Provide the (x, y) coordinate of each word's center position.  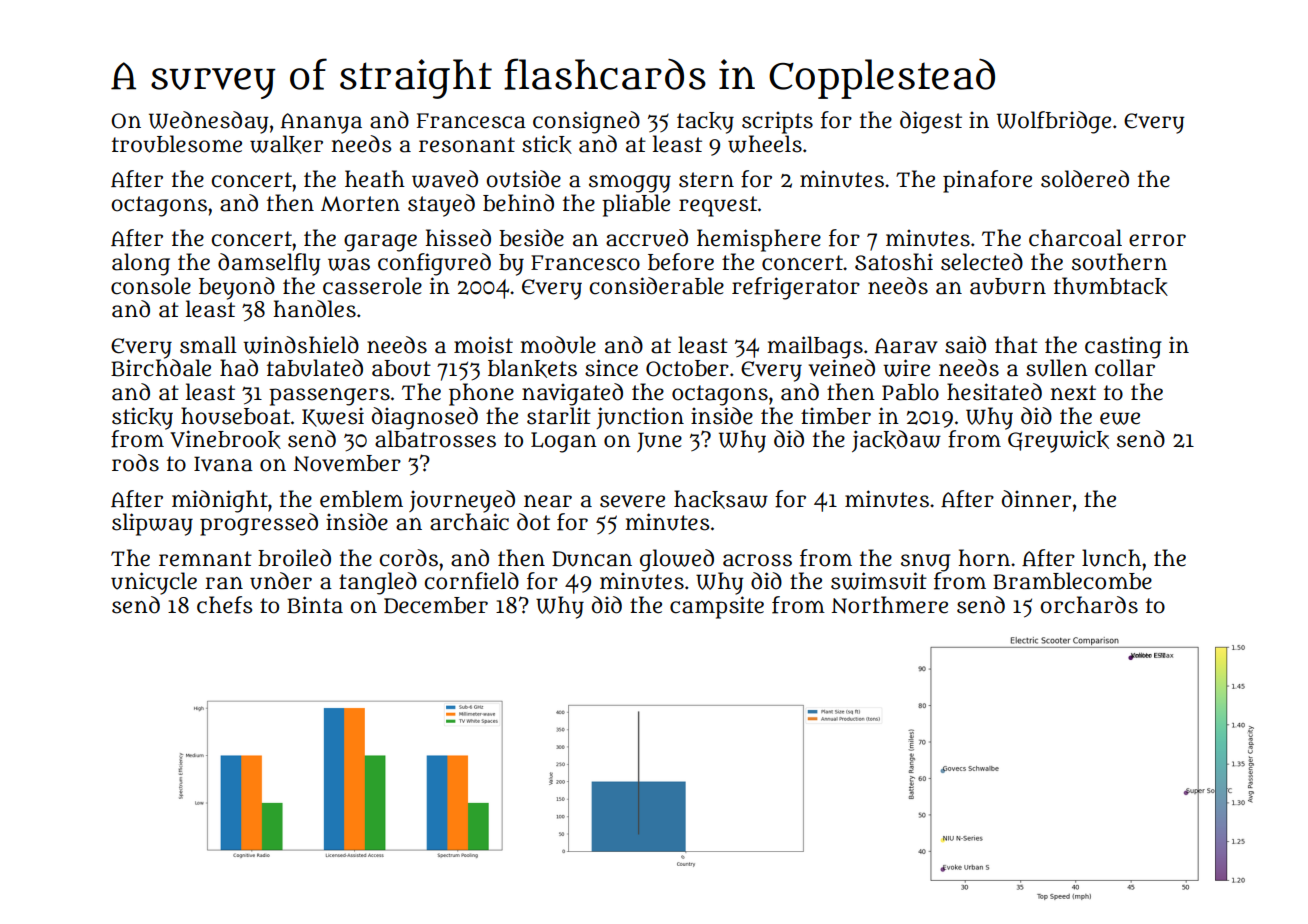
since (611, 368)
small (208, 345)
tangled (378, 583)
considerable (656, 286)
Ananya (321, 123)
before (681, 262)
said (965, 345)
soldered (1085, 179)
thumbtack (1111, 286)
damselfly (269, 264)
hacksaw (721, 499)
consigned (586, 122)
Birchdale (161, 368)
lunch (1111, 558)
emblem (361, 499)
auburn (1008, 286)
